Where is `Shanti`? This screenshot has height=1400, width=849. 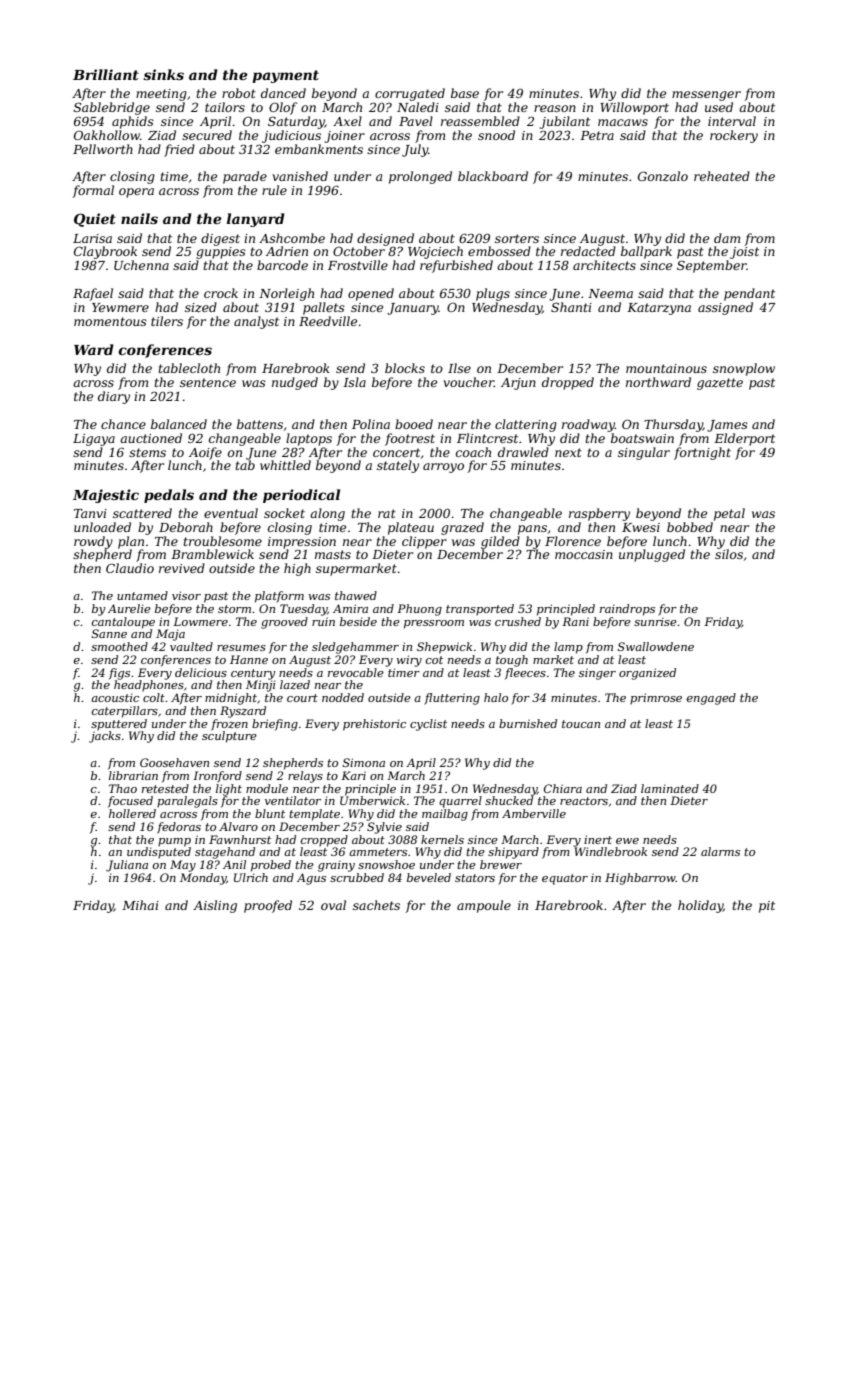
Shanti is located at coordinates (571, 307).
